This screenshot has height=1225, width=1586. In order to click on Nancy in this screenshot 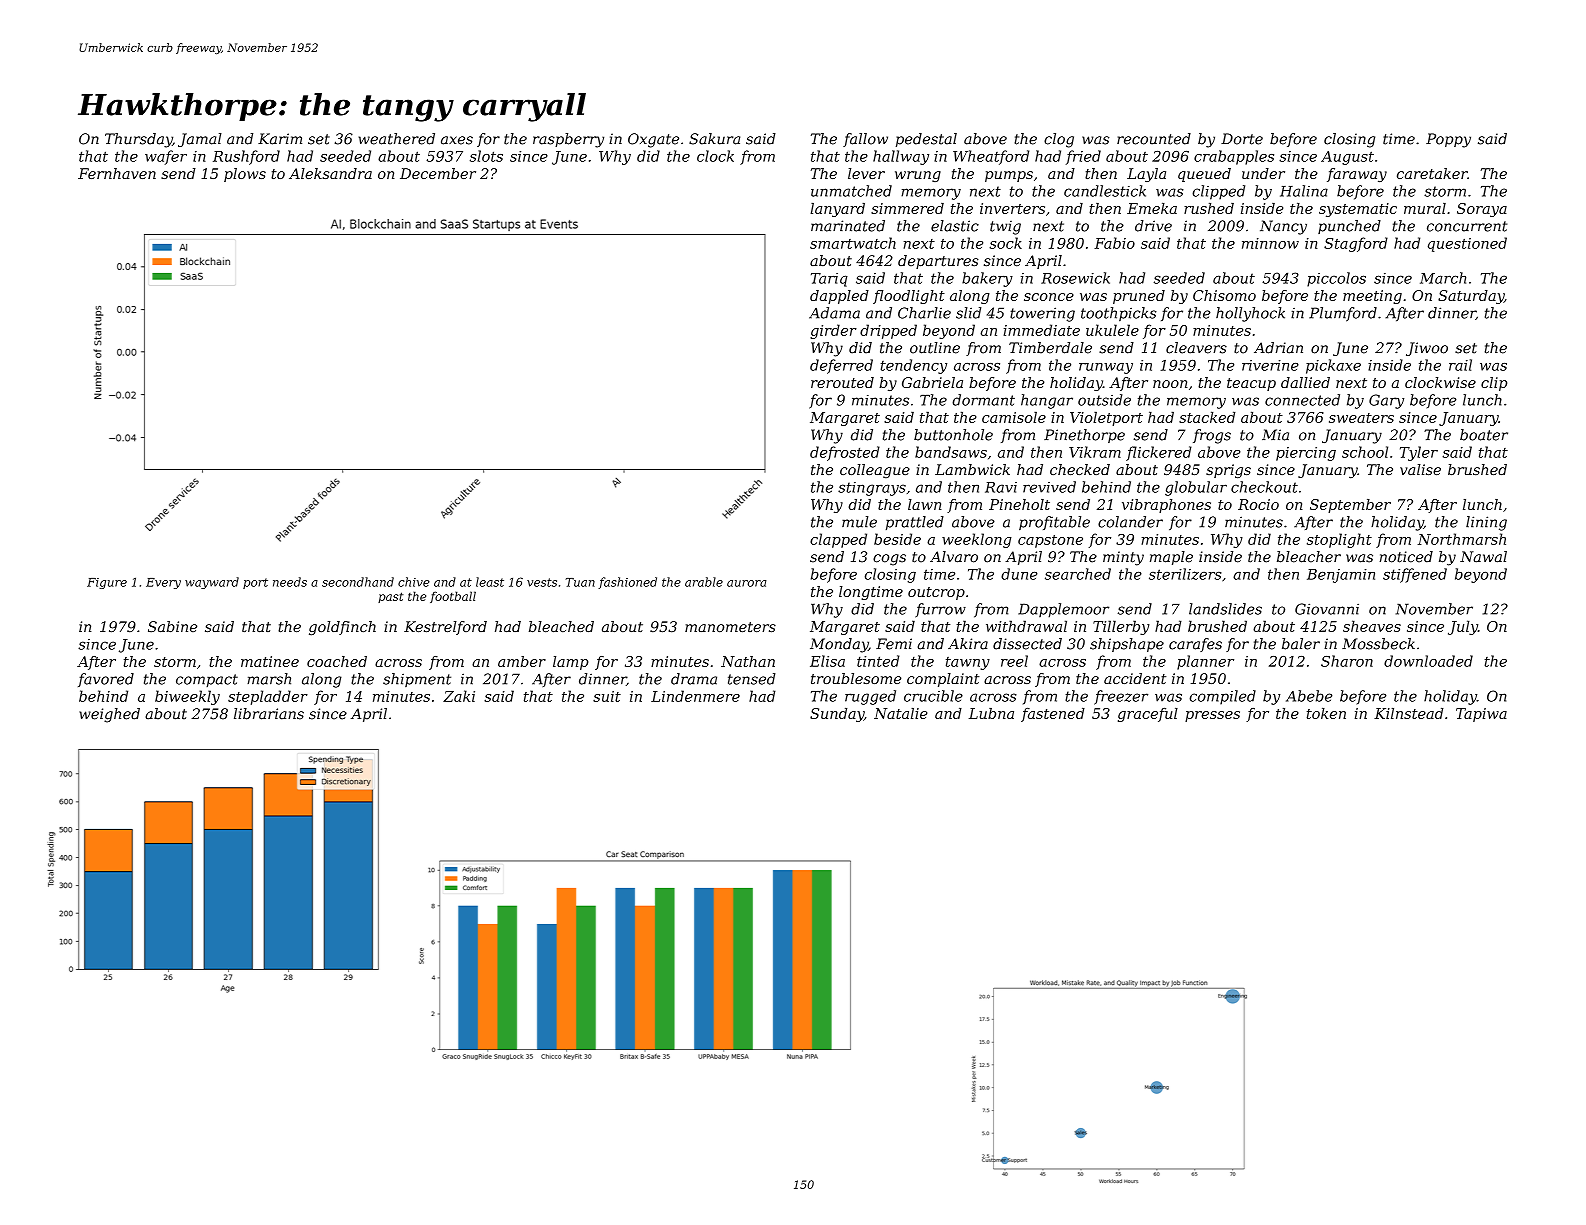, I will do `click(1283, 227)`.
